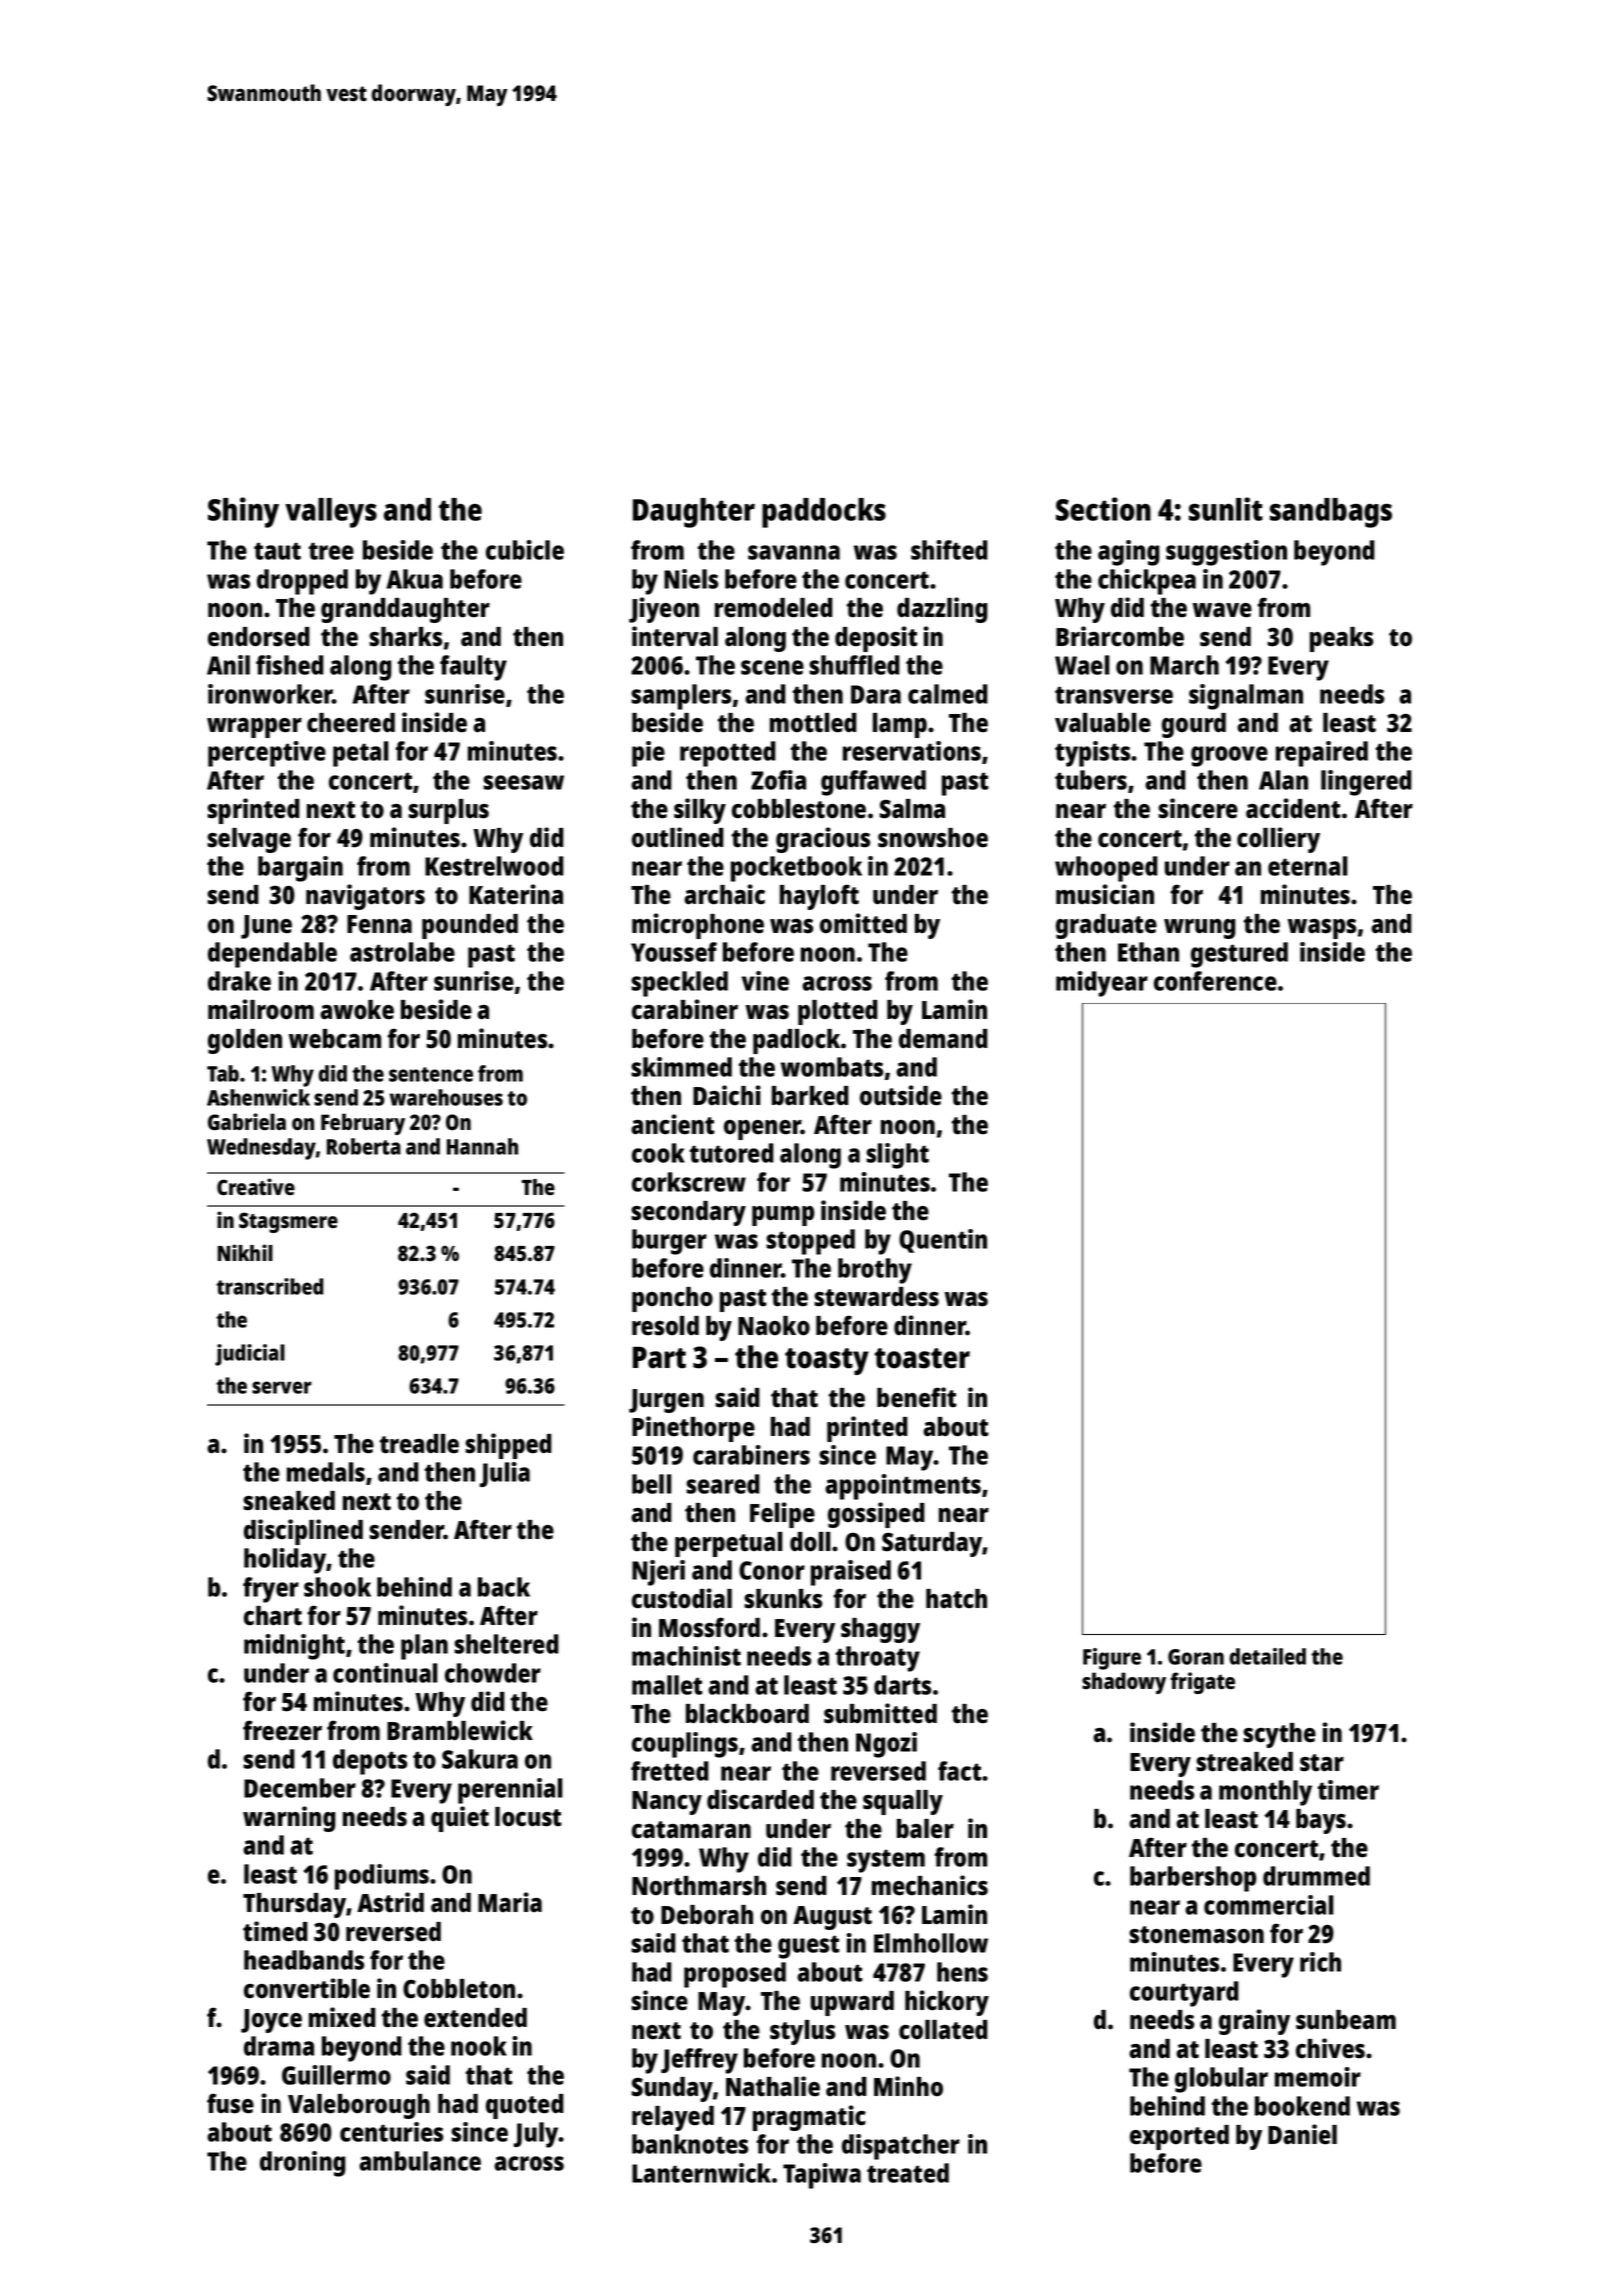 The image size is (1620, 2292). Describe the element at coordinates (304, 1960) in the screenshot. I see `headbands` at that location.
